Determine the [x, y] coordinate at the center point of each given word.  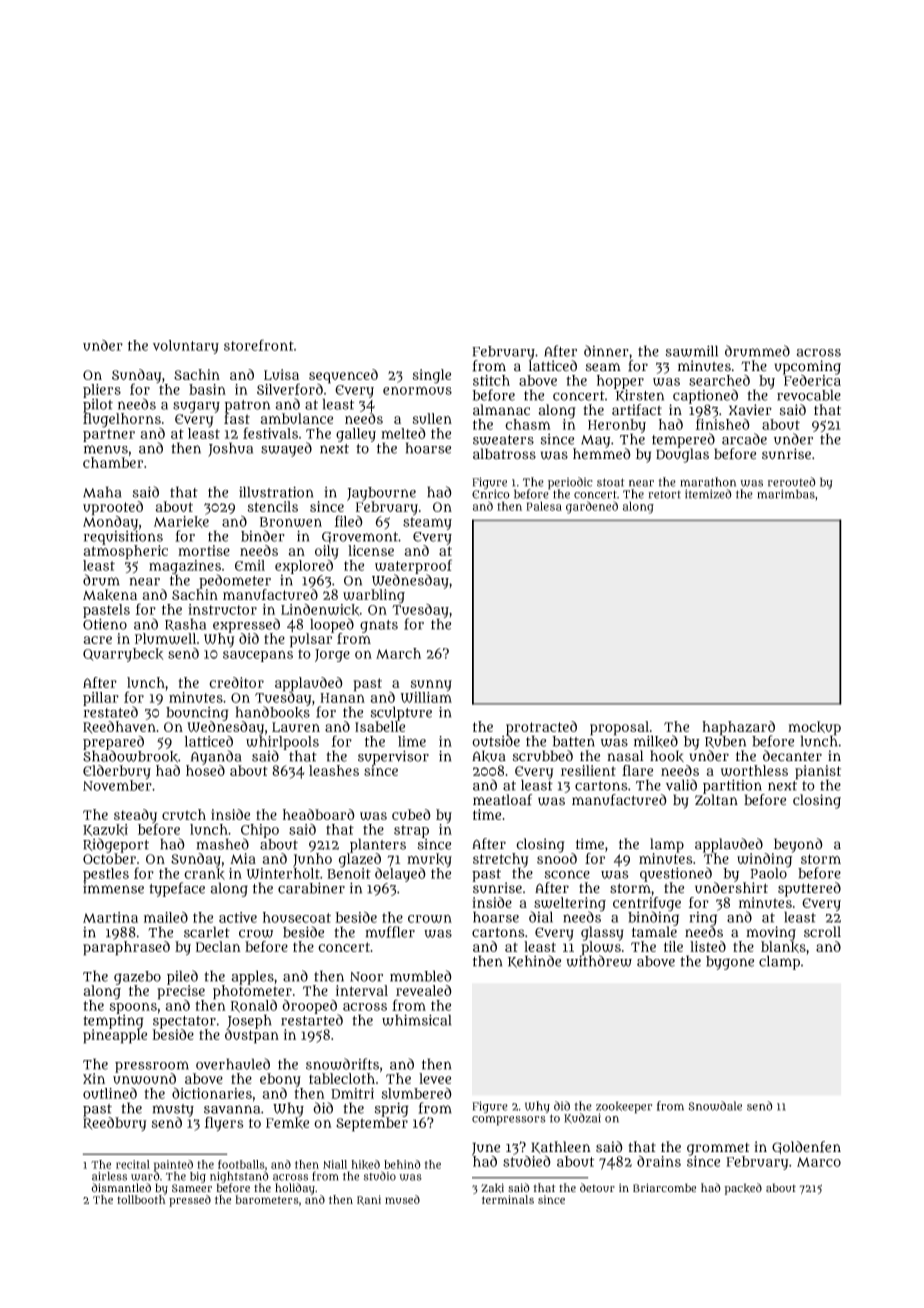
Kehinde [534, 961]
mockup [814, 728]
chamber [113, 462]
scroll [822, 932]
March [398, 653]
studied [527, 1161]
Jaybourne [381, 494]
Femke [287, 1123]
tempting [113, 1022]
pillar [101, 699]
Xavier [750, 410]
